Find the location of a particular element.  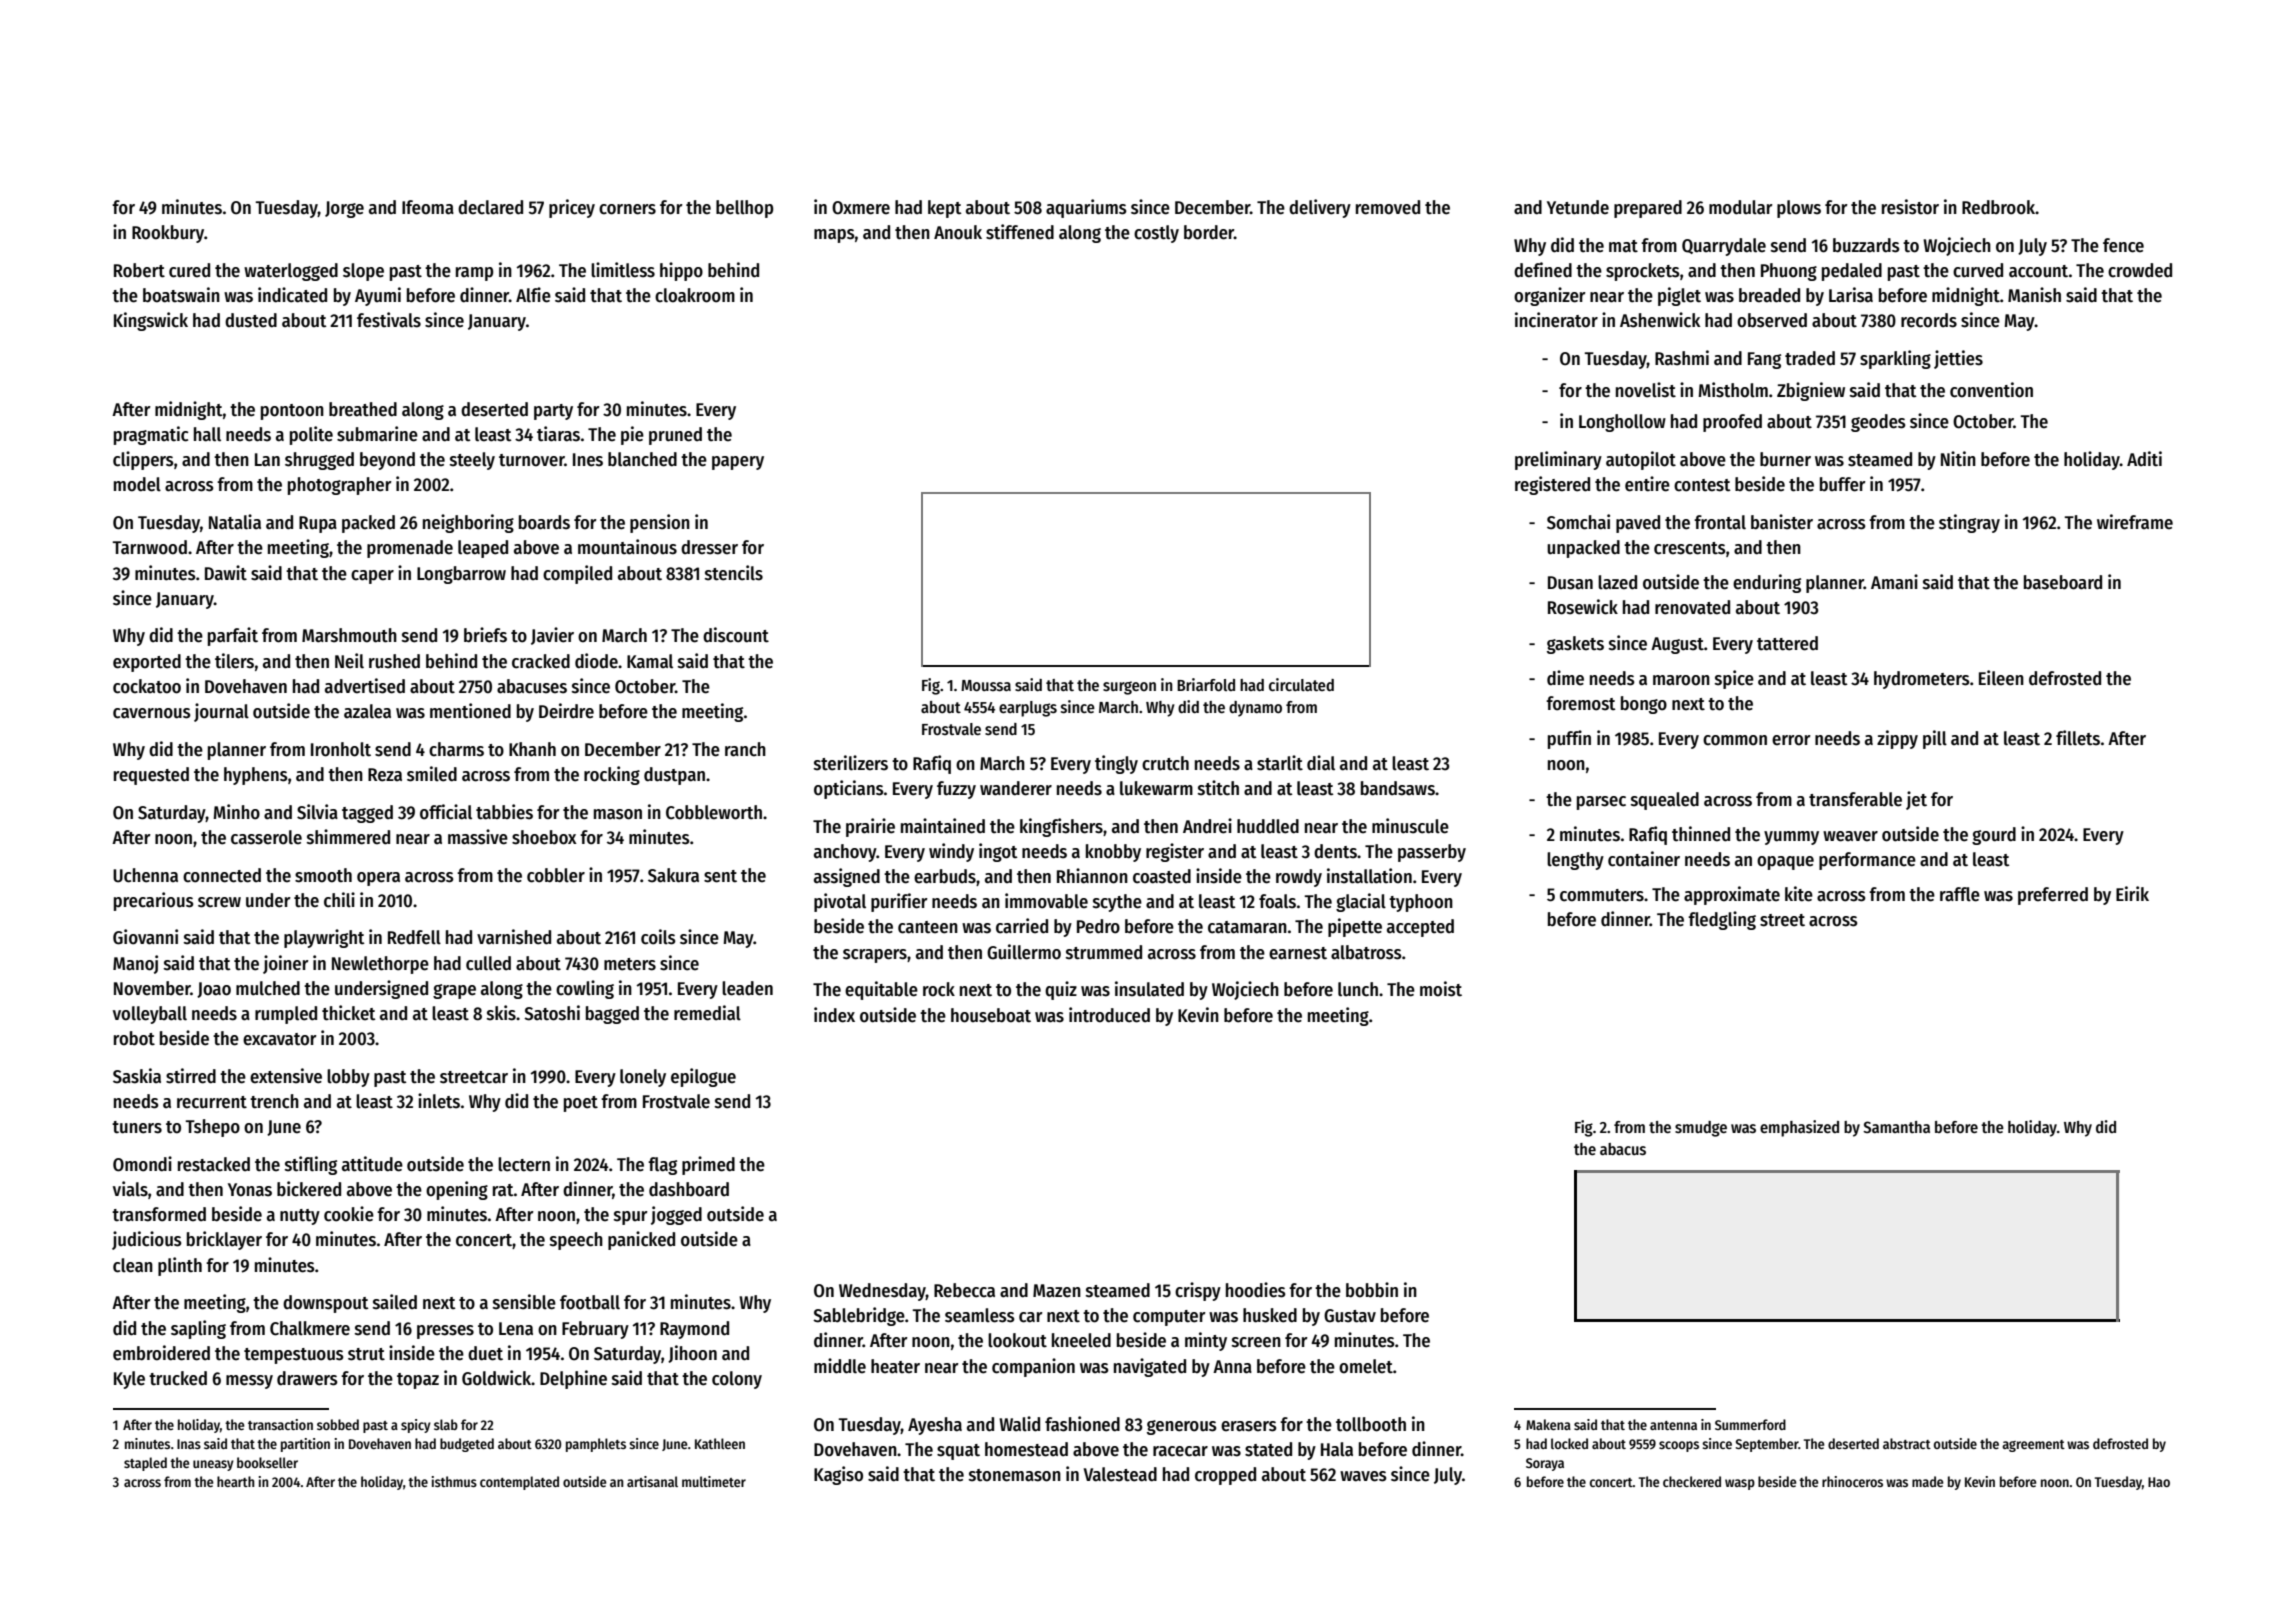

stencils is located at coordinates (734, 573).
